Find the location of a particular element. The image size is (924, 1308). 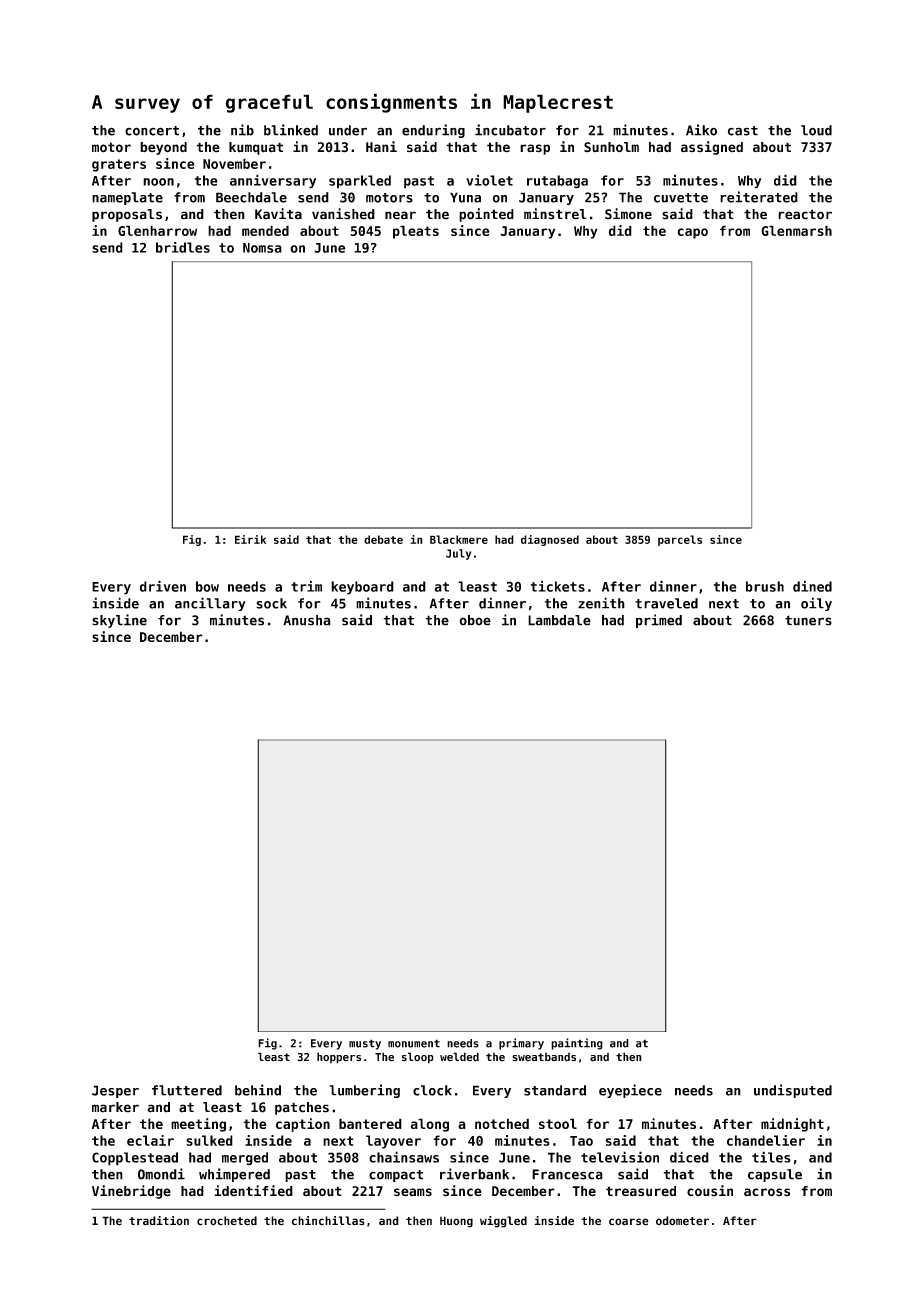

rutabaga is located at coordinates (557, 182).
